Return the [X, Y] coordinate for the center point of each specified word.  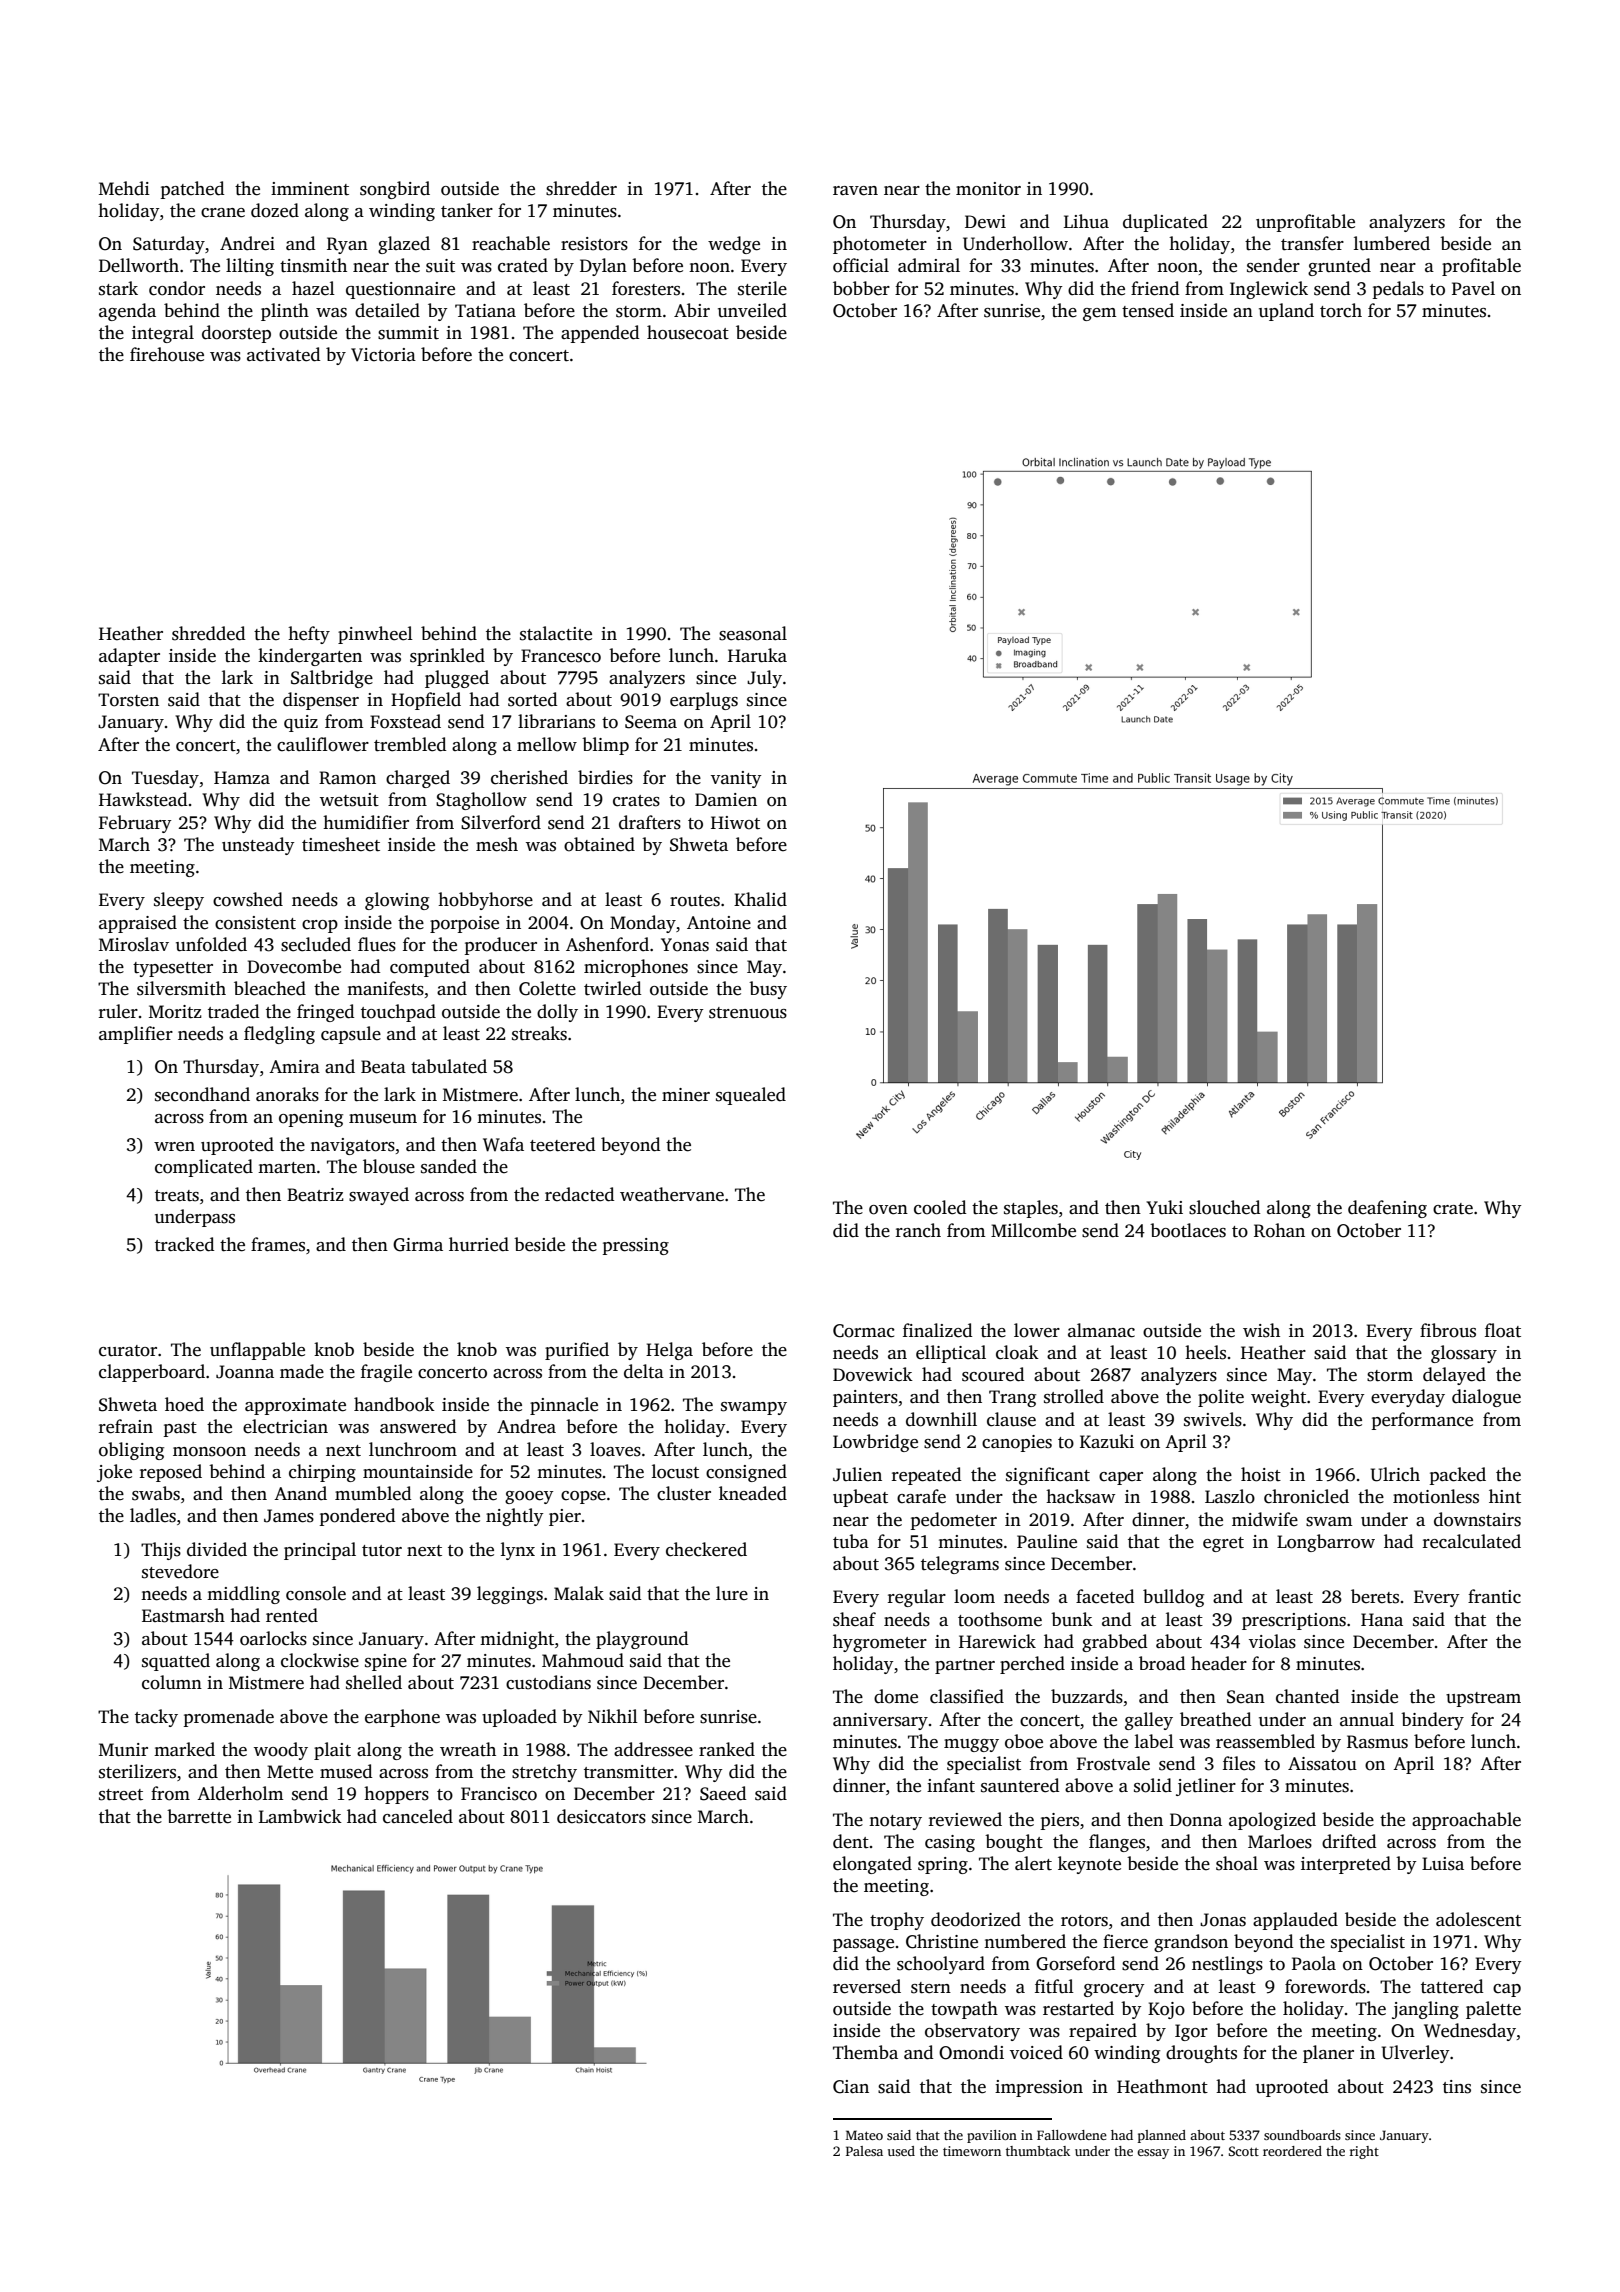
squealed [751, 1096]
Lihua [1086, 221]
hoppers [396, 1795]
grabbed [1114, 1643]
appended [600, 334]
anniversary [880, 1721]
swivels [1213, 1419]
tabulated [449, 1066]
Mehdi [124, 188]
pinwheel [375, 635]
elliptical [951, 1354]
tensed [1148, 310]
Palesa [864, 2151]
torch [1341, 310]
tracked [184, 1244]
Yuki [1164, 1207]
